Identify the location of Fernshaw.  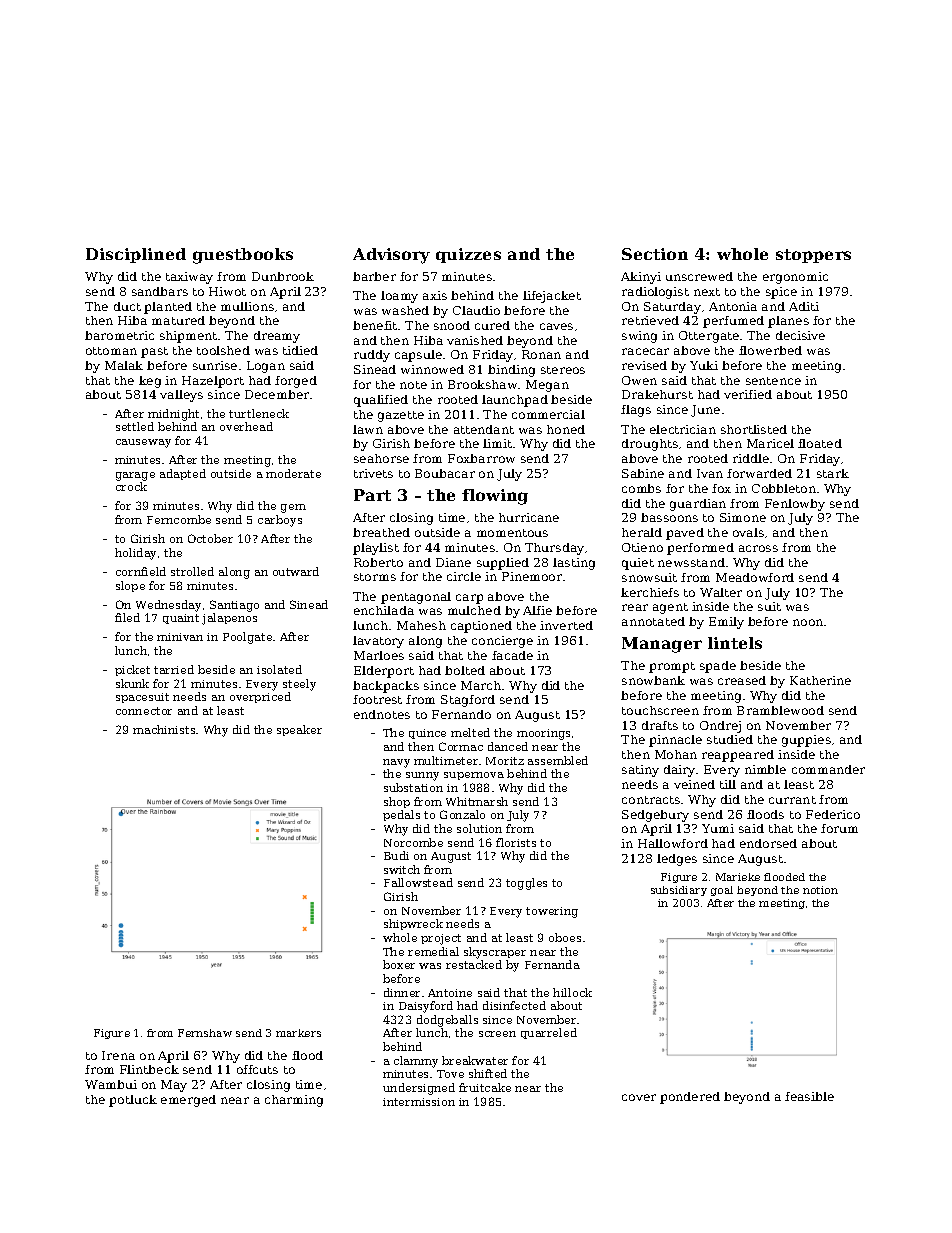
(205, 1033).
